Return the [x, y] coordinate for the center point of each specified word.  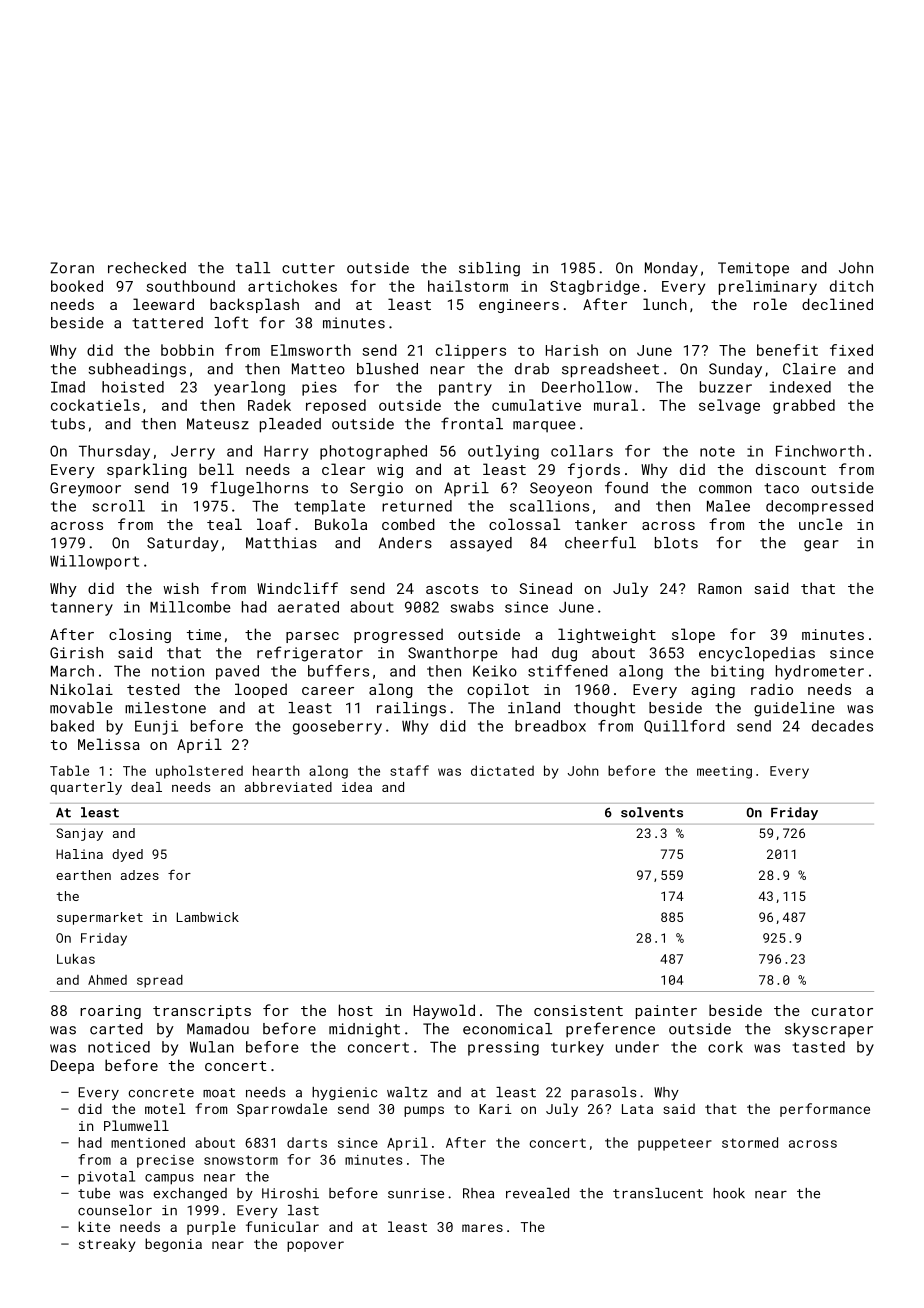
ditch [851, 286]
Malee [728, 506]
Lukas [76, 959]
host [356, 1010]
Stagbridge [595, 287]
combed [408, 524]
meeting [724, 772]
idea [357, 787]
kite [94, 1226]
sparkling [147, 470]
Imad [68, 387]
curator [842, 1011]
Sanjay [79, 834]
